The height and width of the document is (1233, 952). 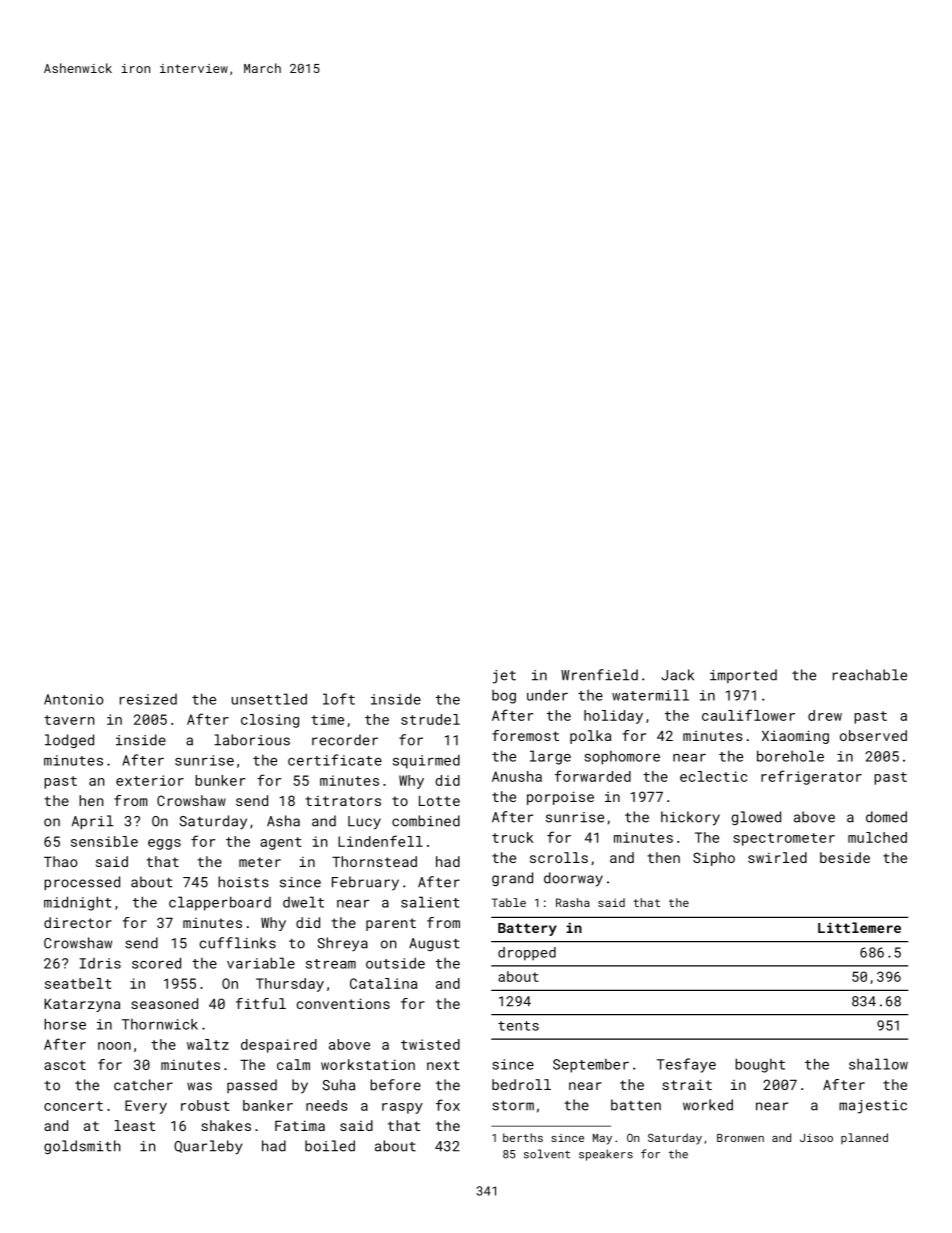 I want to click on variable, so click(x=261, y=963).
